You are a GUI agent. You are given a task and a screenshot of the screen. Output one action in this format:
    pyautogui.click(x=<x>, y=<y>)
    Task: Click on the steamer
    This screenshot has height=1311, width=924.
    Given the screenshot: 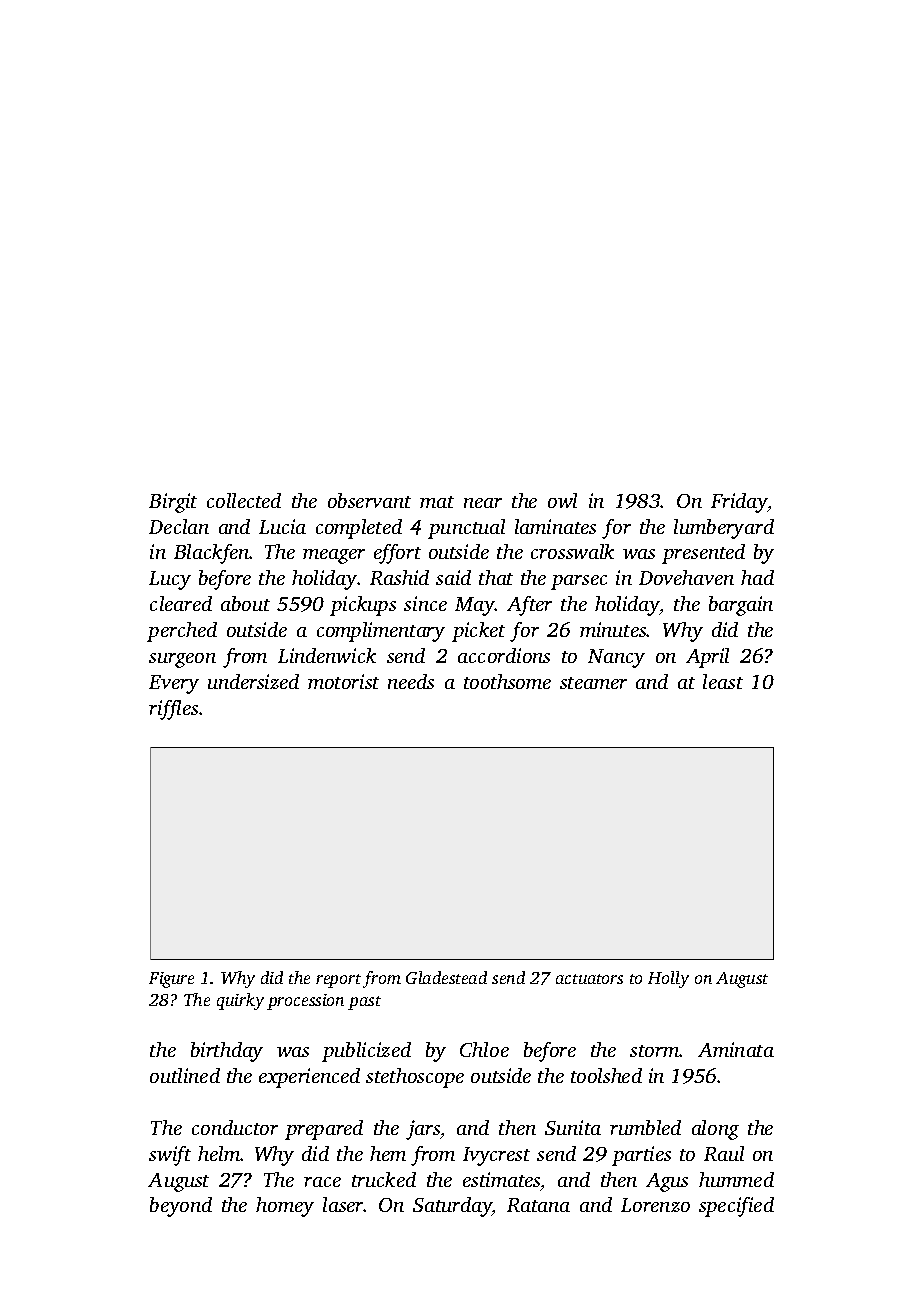 What is the action you would take?
    pyautogui.click(x=593, y=683)
